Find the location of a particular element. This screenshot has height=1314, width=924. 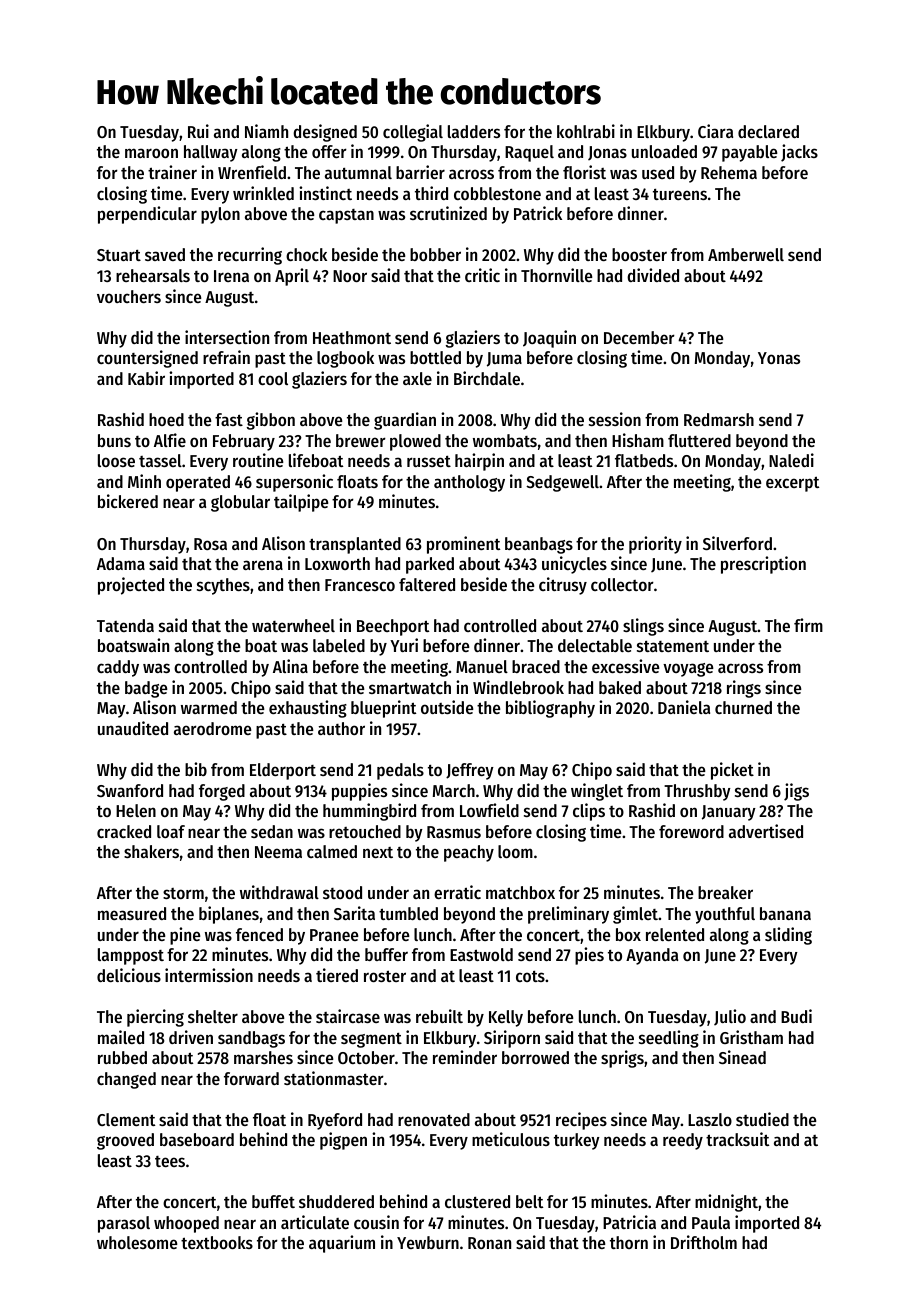

gimlet is located at coordinates (635, 915).
